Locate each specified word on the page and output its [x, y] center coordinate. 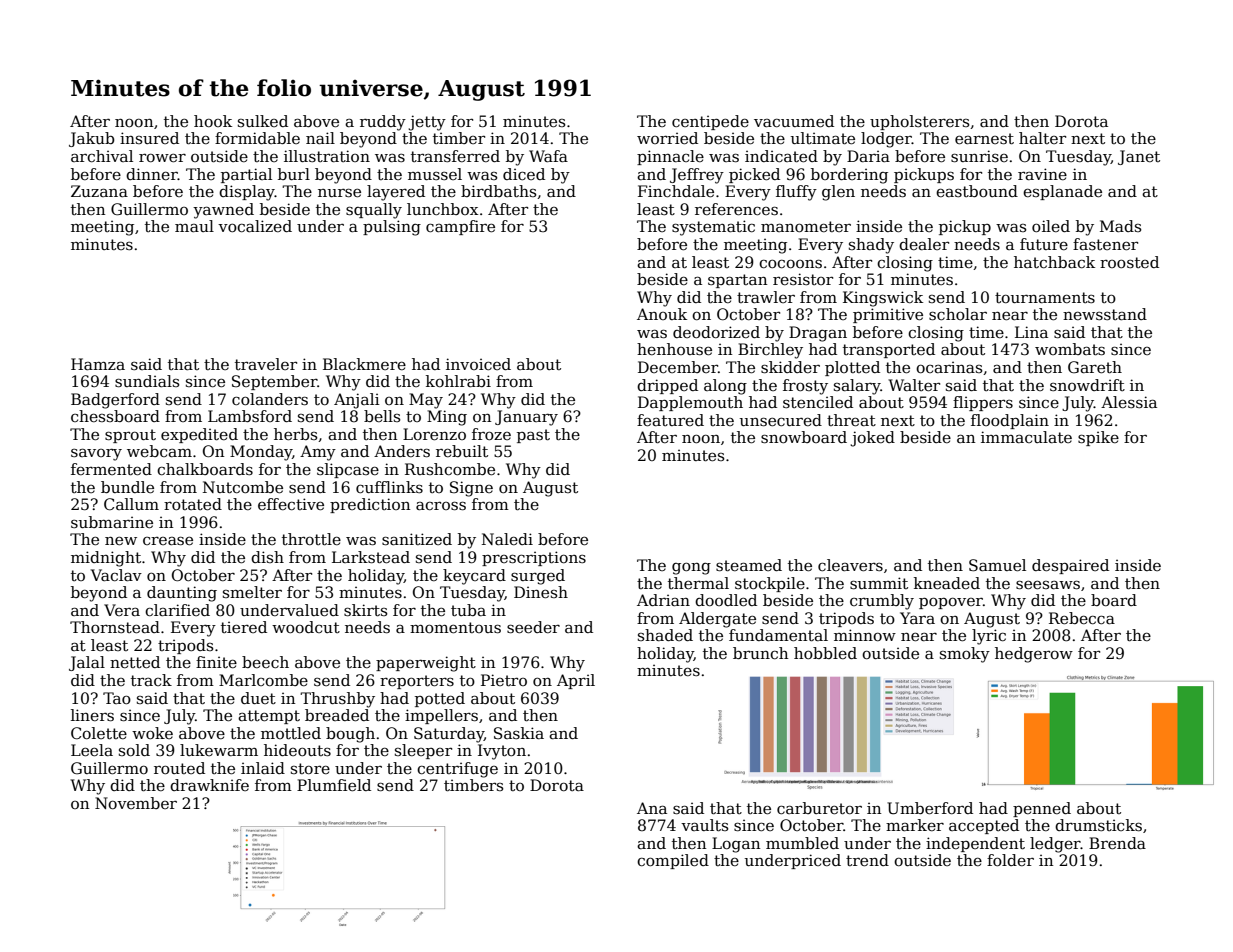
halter [1042, 138]
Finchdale [676, 191]
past [533, 436]
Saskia [519, 733]
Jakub [92, 139]
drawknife [209, 785]
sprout [130, 436]
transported [889, 350]
